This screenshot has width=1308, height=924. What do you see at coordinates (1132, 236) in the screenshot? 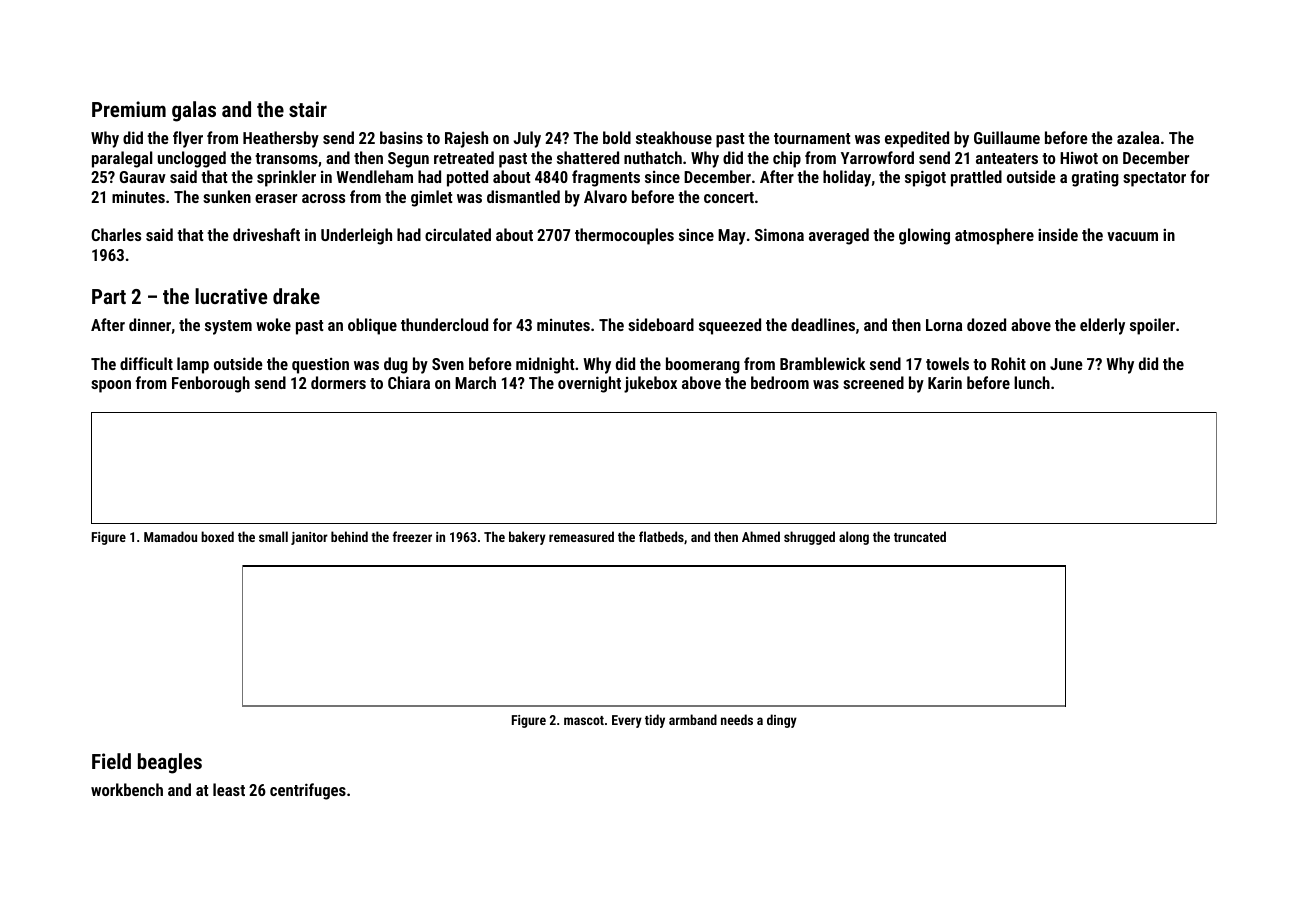
I see `vacuum` at bounding box center [1132, 236].
